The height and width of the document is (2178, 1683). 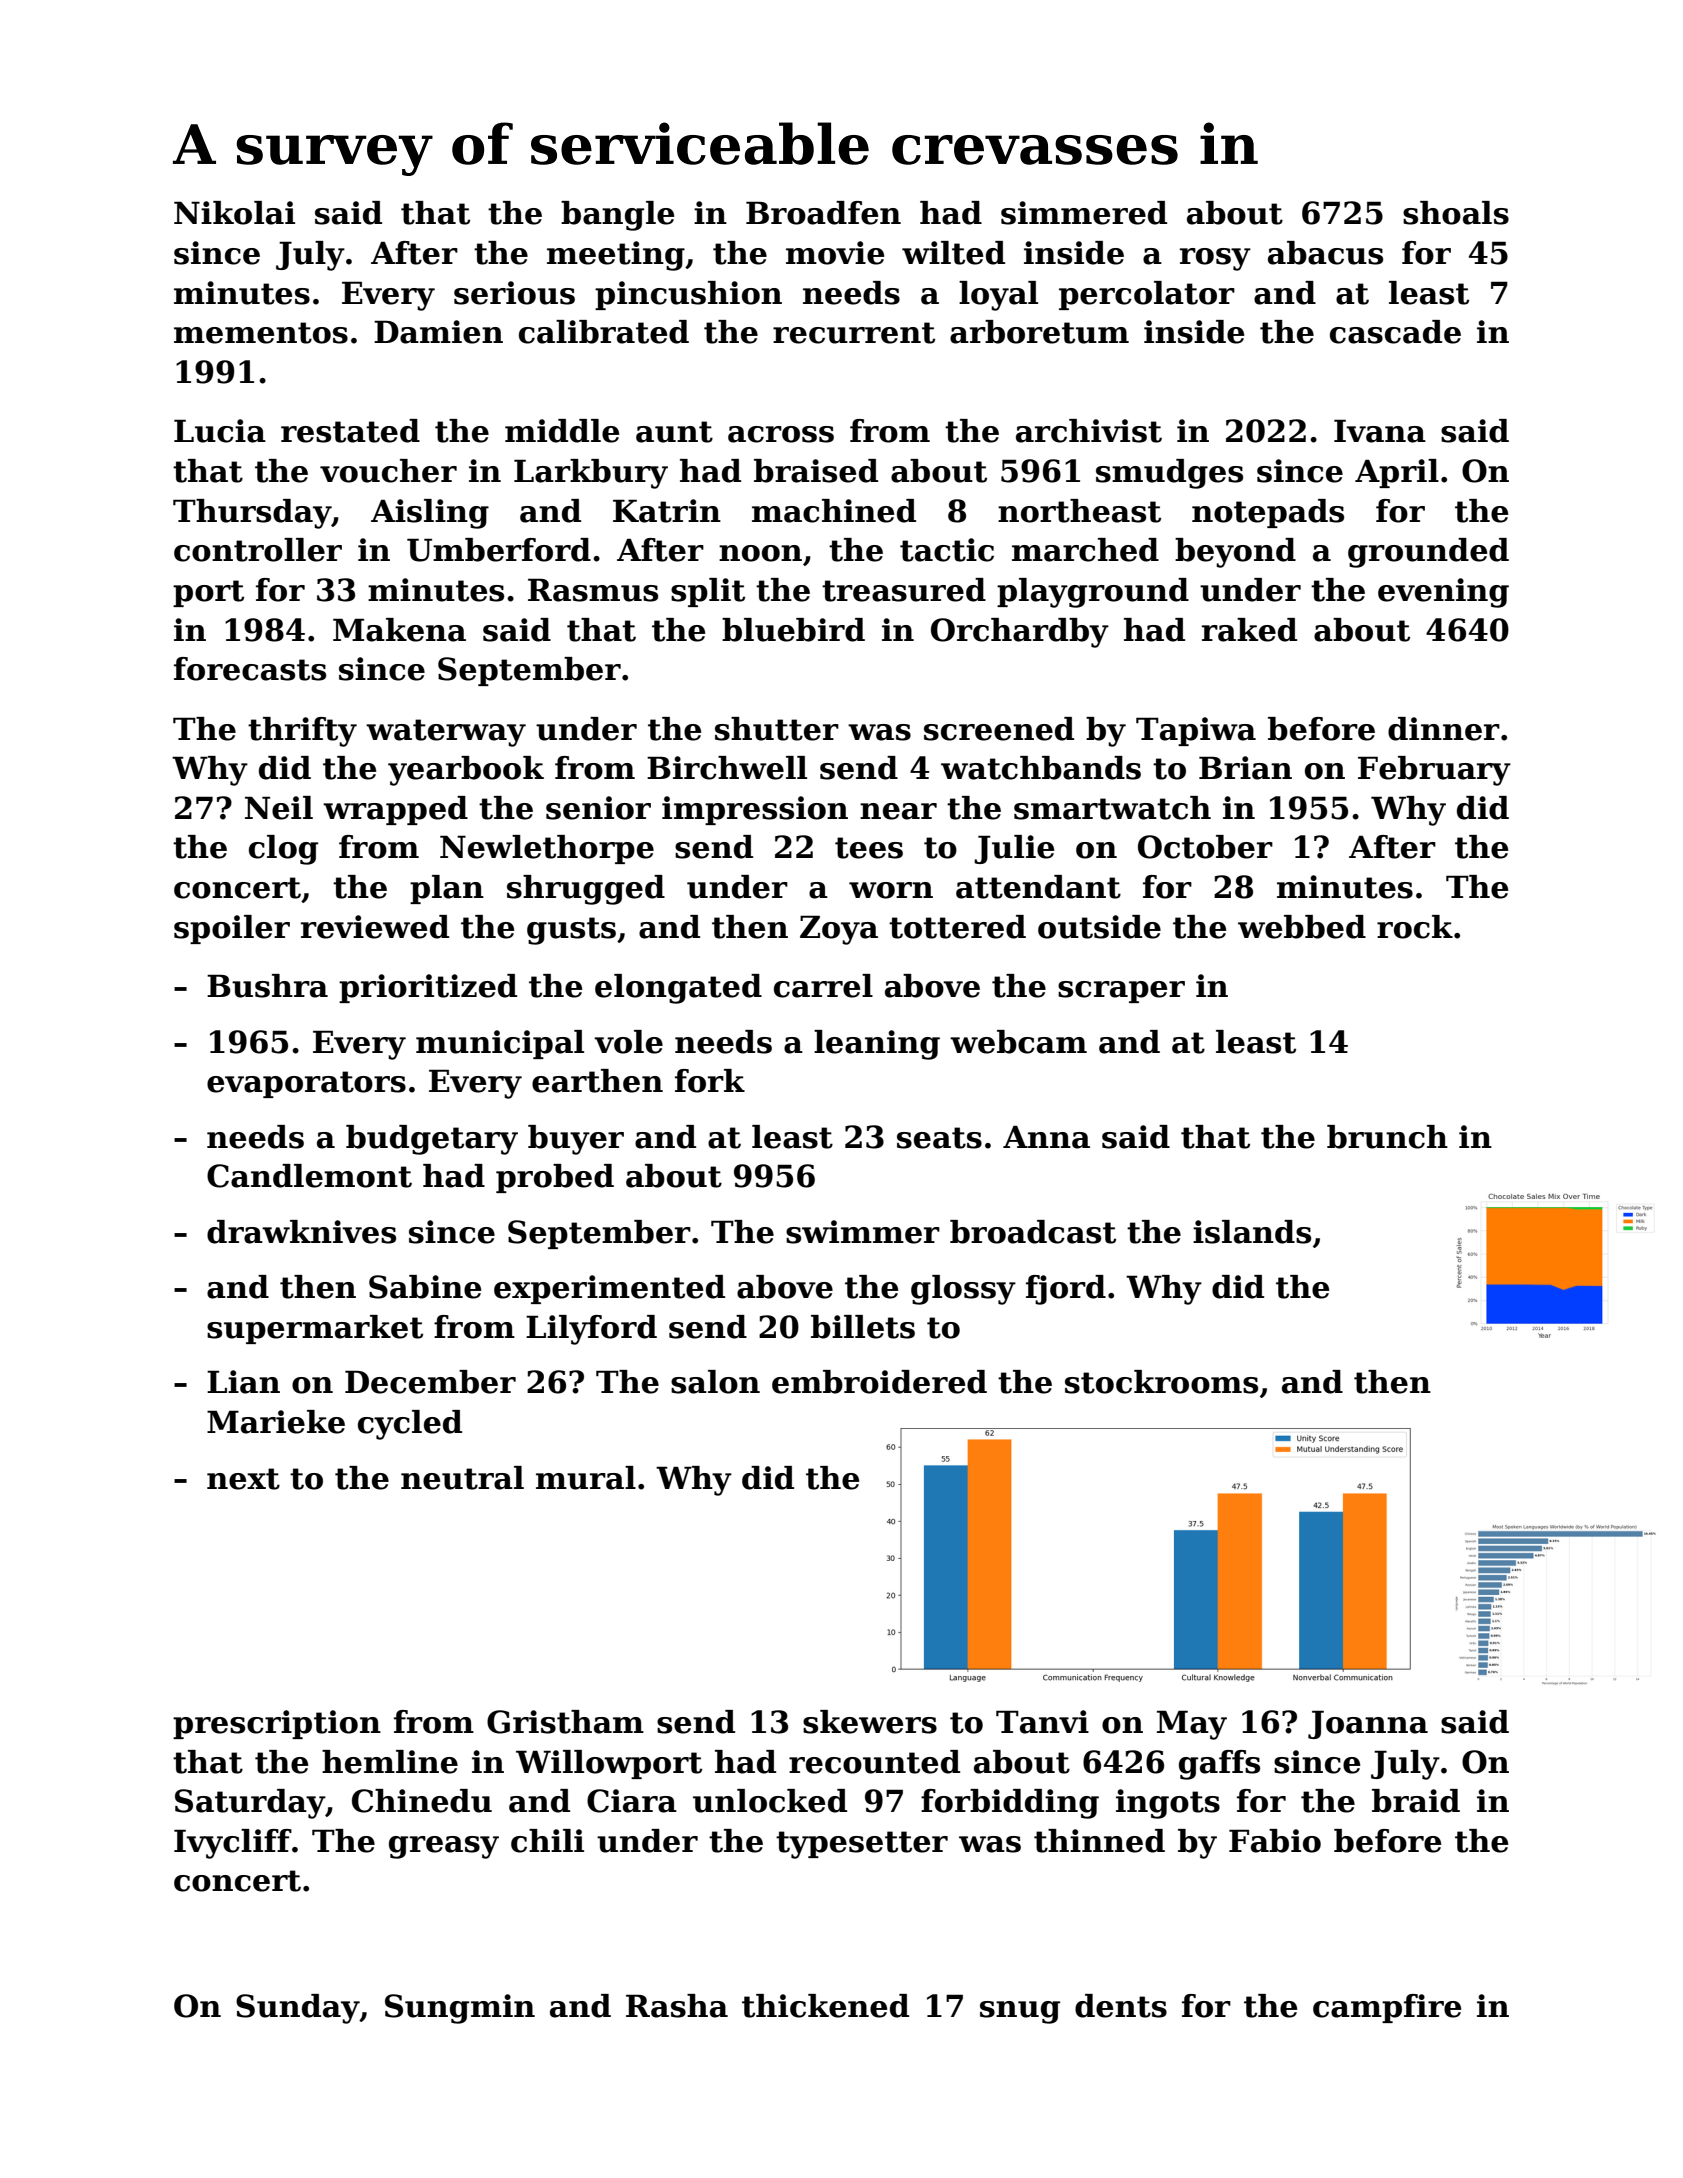 I want to click on Lian, so click(x=243, y=1382).
